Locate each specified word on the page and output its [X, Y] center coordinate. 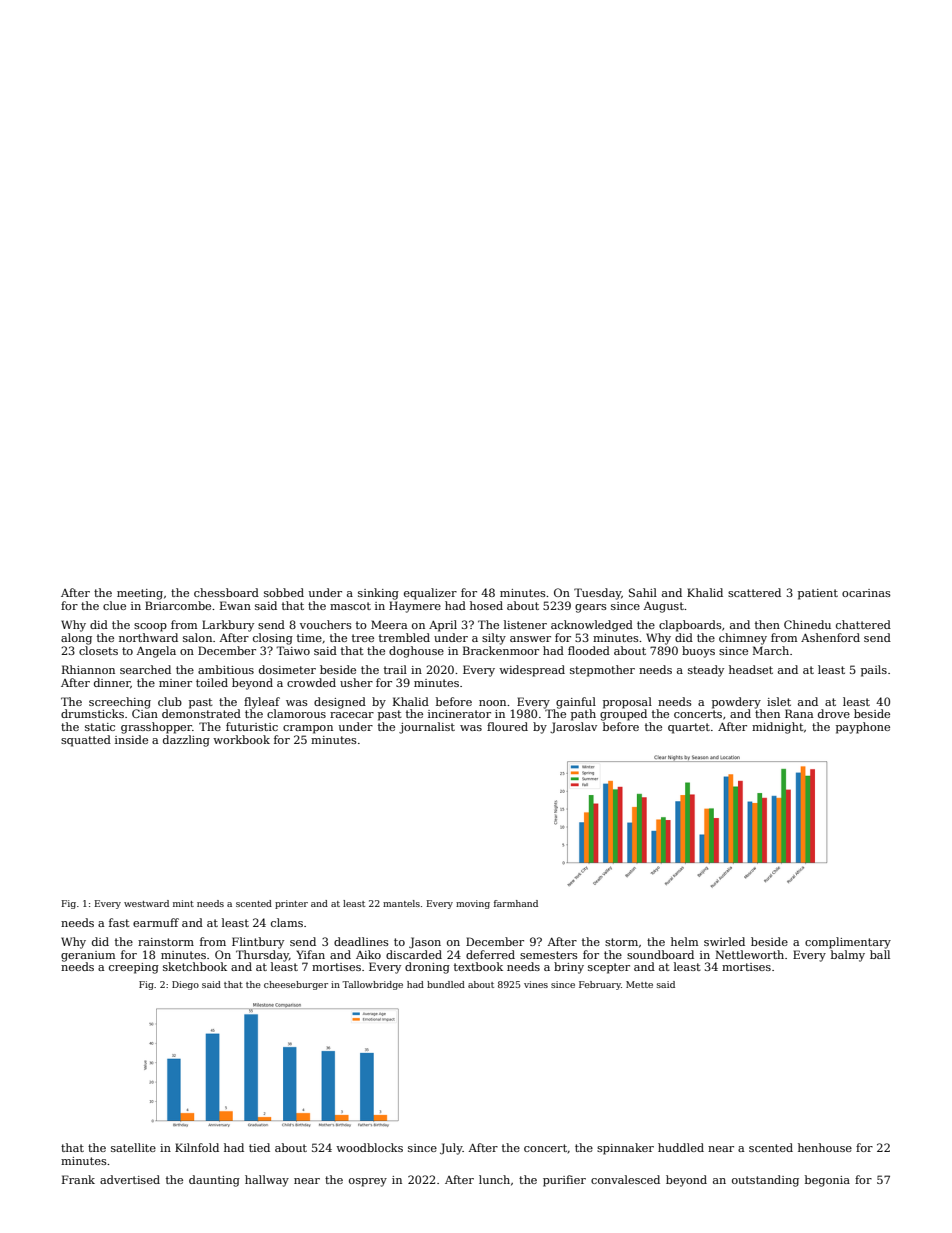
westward [146, 903]
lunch [494, 1179]
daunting [214, 1181]
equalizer [430, 594]
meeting [140, 594]
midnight [778, 728]
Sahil [643, 592]
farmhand [516, 903]
